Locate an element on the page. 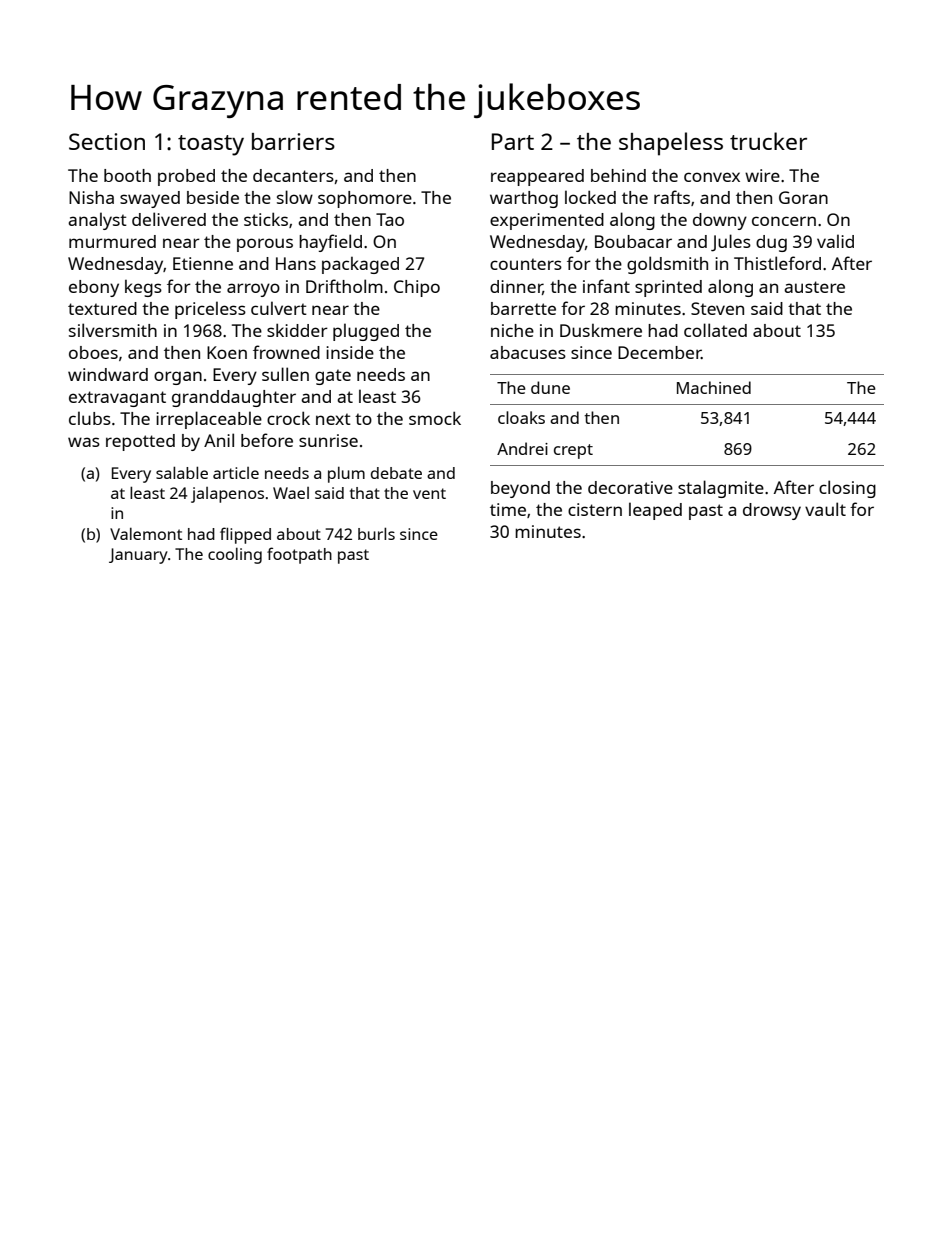 This image has height=1233, width=952. Duskmere is located at coordinates (601, 330).
